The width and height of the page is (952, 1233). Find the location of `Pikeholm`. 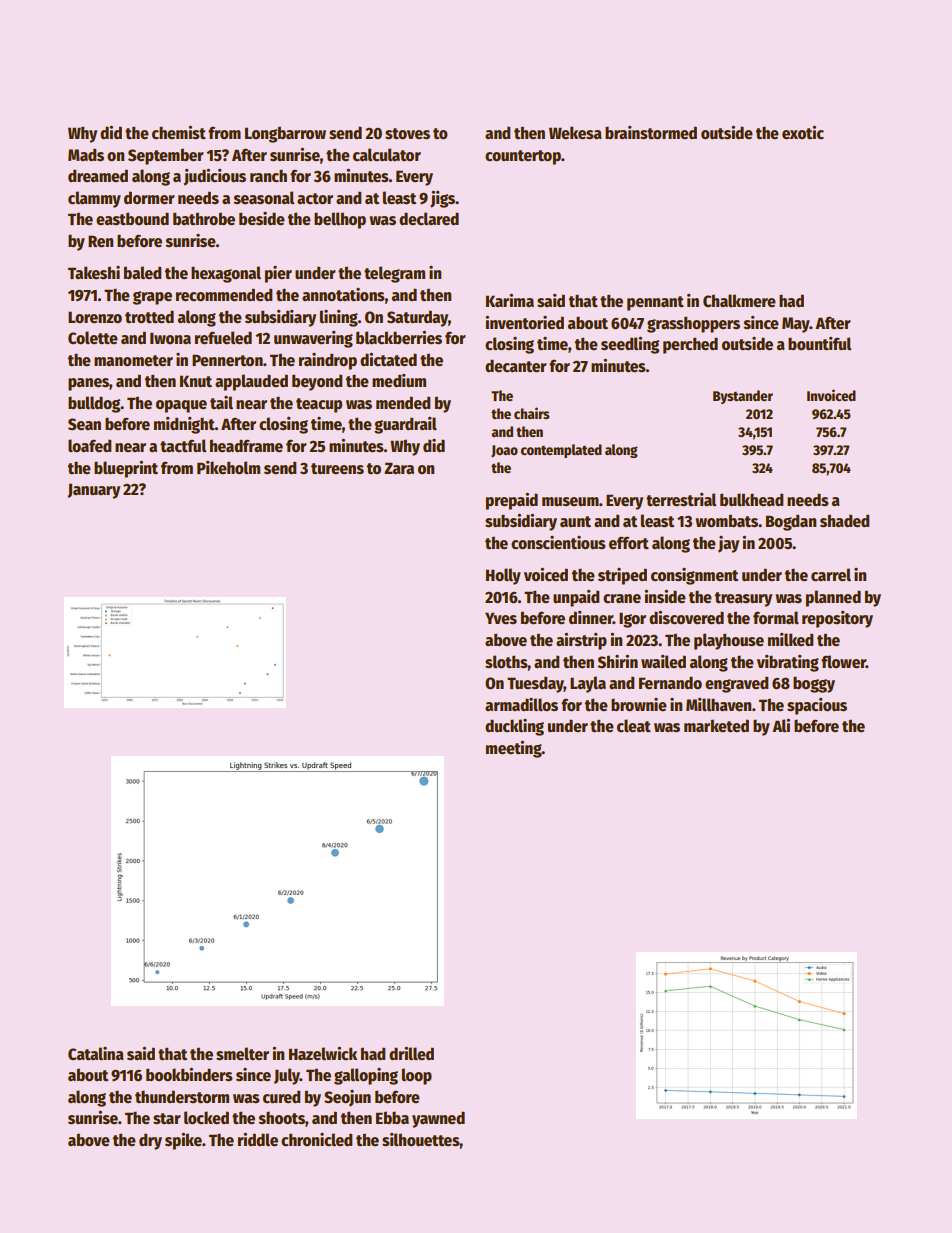

Pikeholm is located at coordinates (228, 468).
